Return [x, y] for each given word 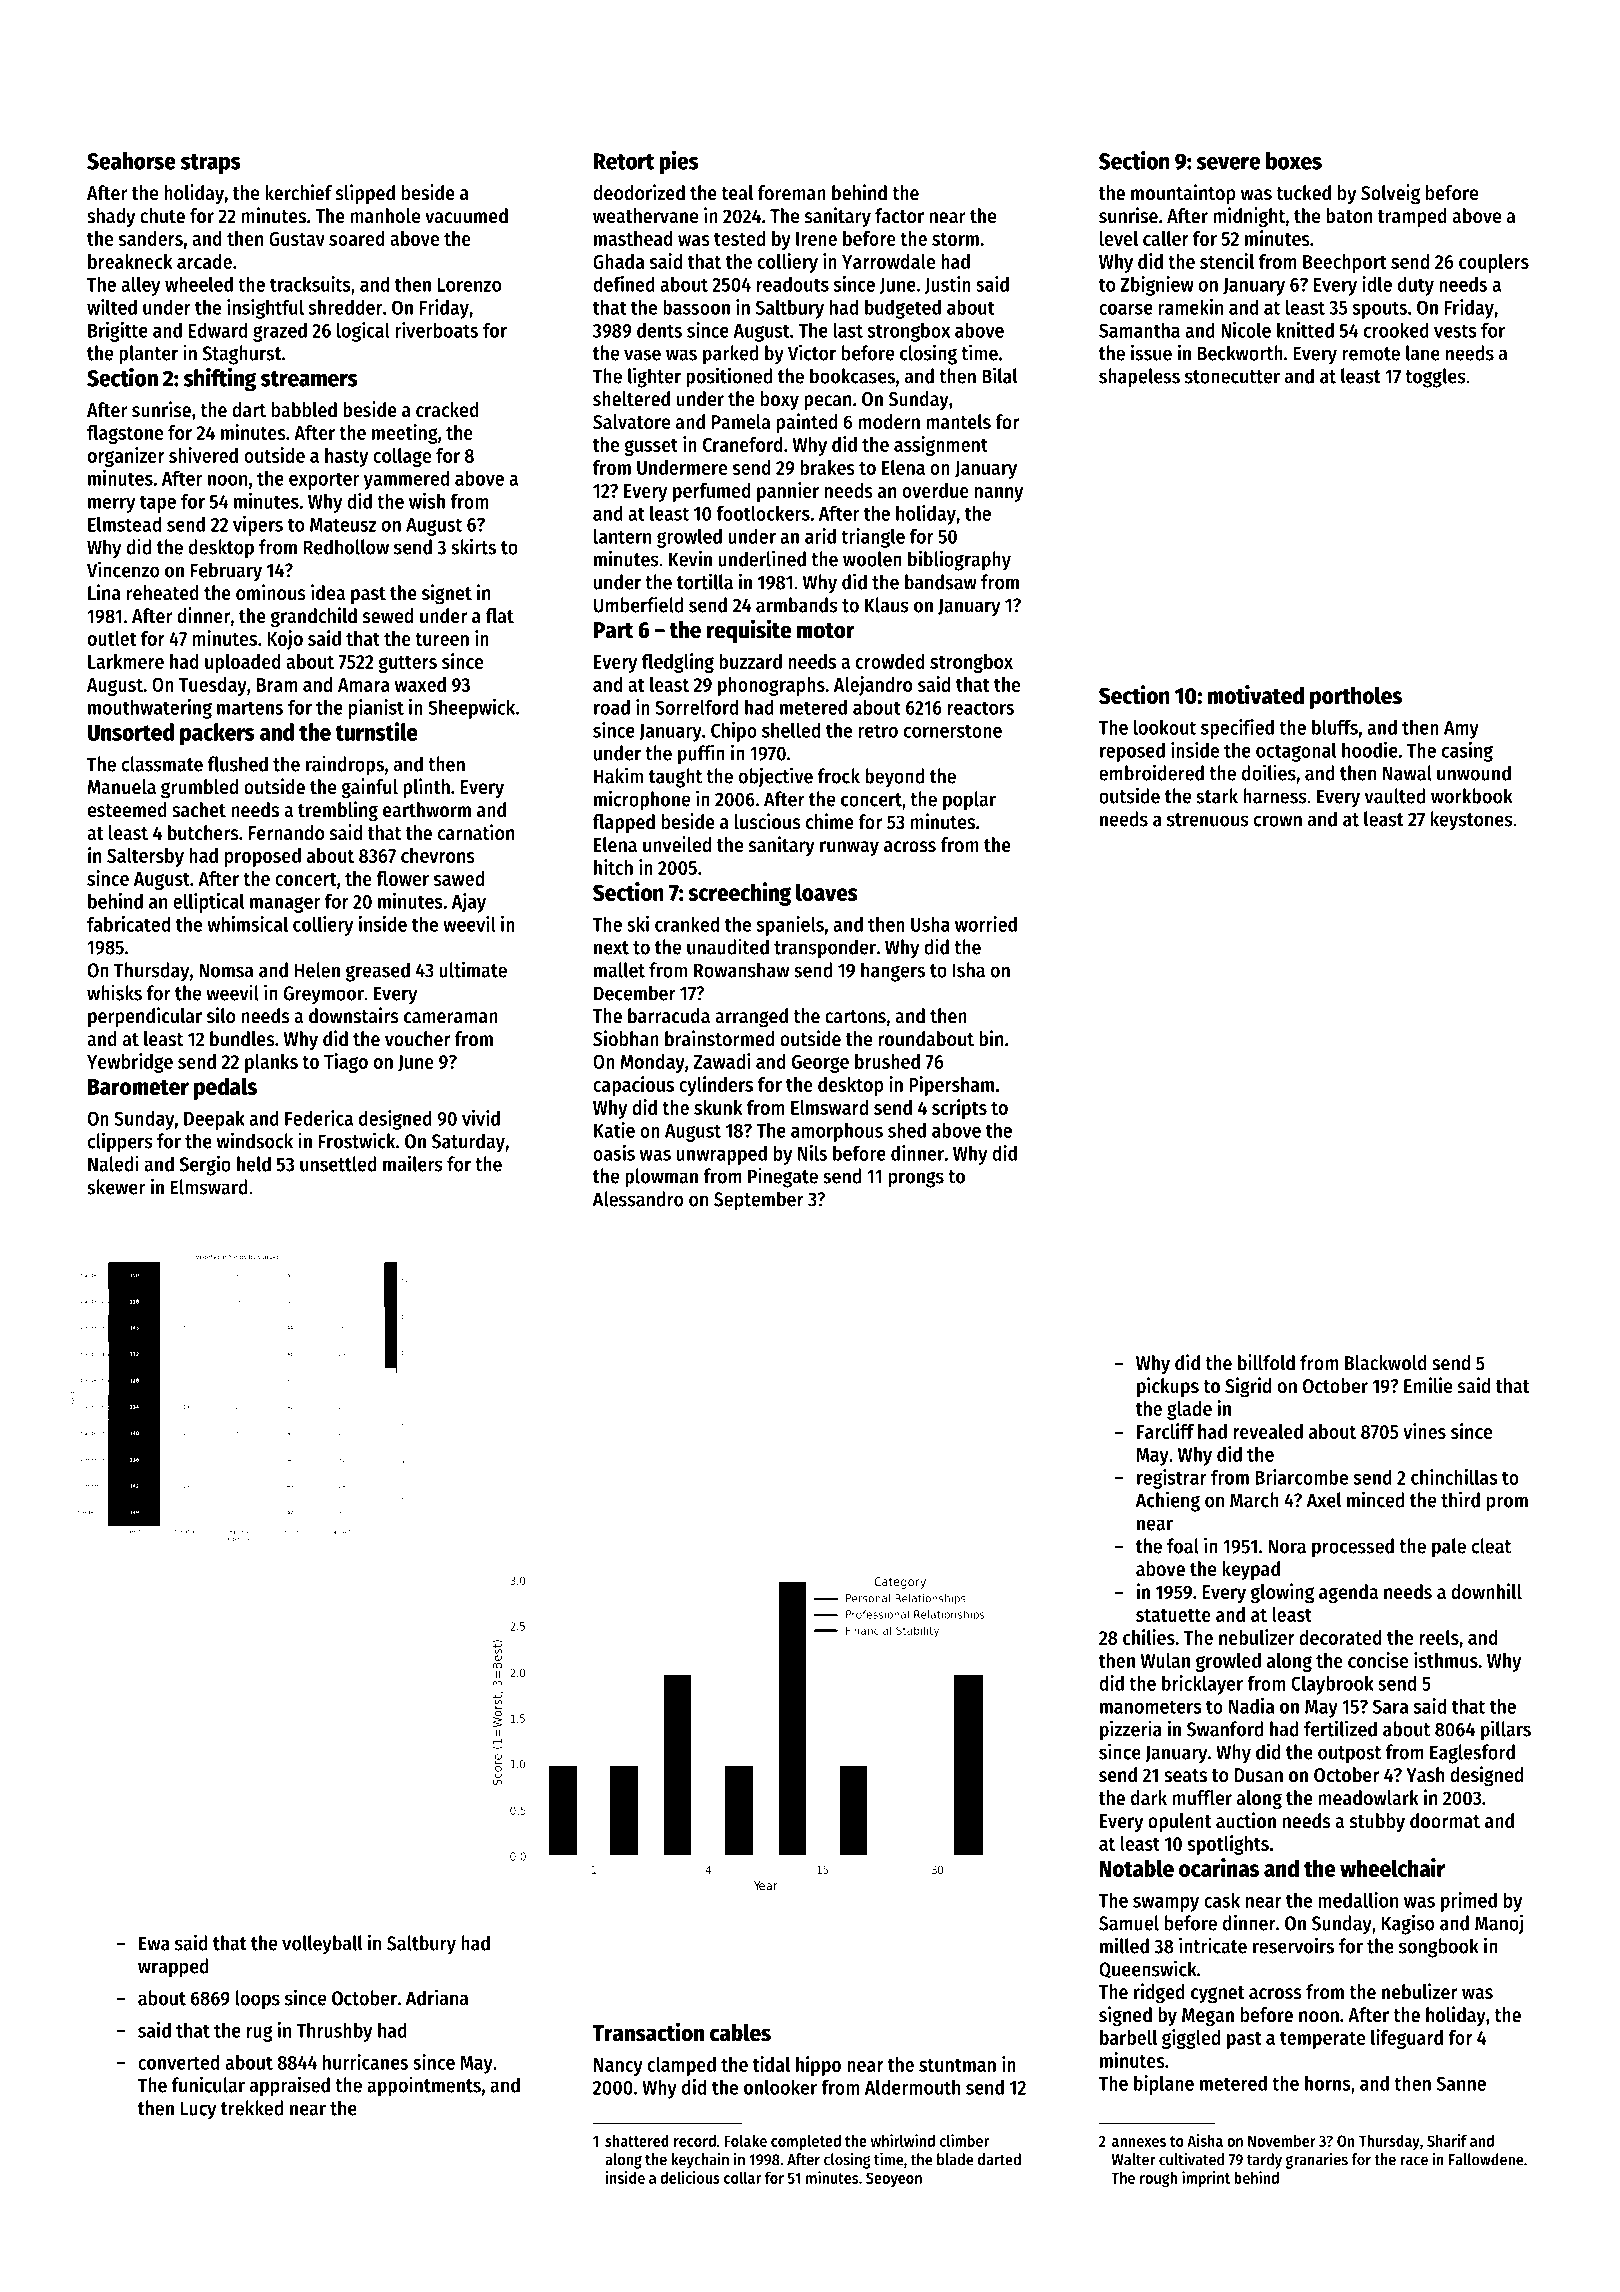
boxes [1294, 161]
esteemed [127, 810]
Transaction [648, 2032]
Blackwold [1386, 1363]
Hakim [618, 775]
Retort [624, 161]
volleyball [322, 1945]
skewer [116, 1187]
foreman [792, 193]
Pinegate [783, 1177]
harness [1275, 796]
